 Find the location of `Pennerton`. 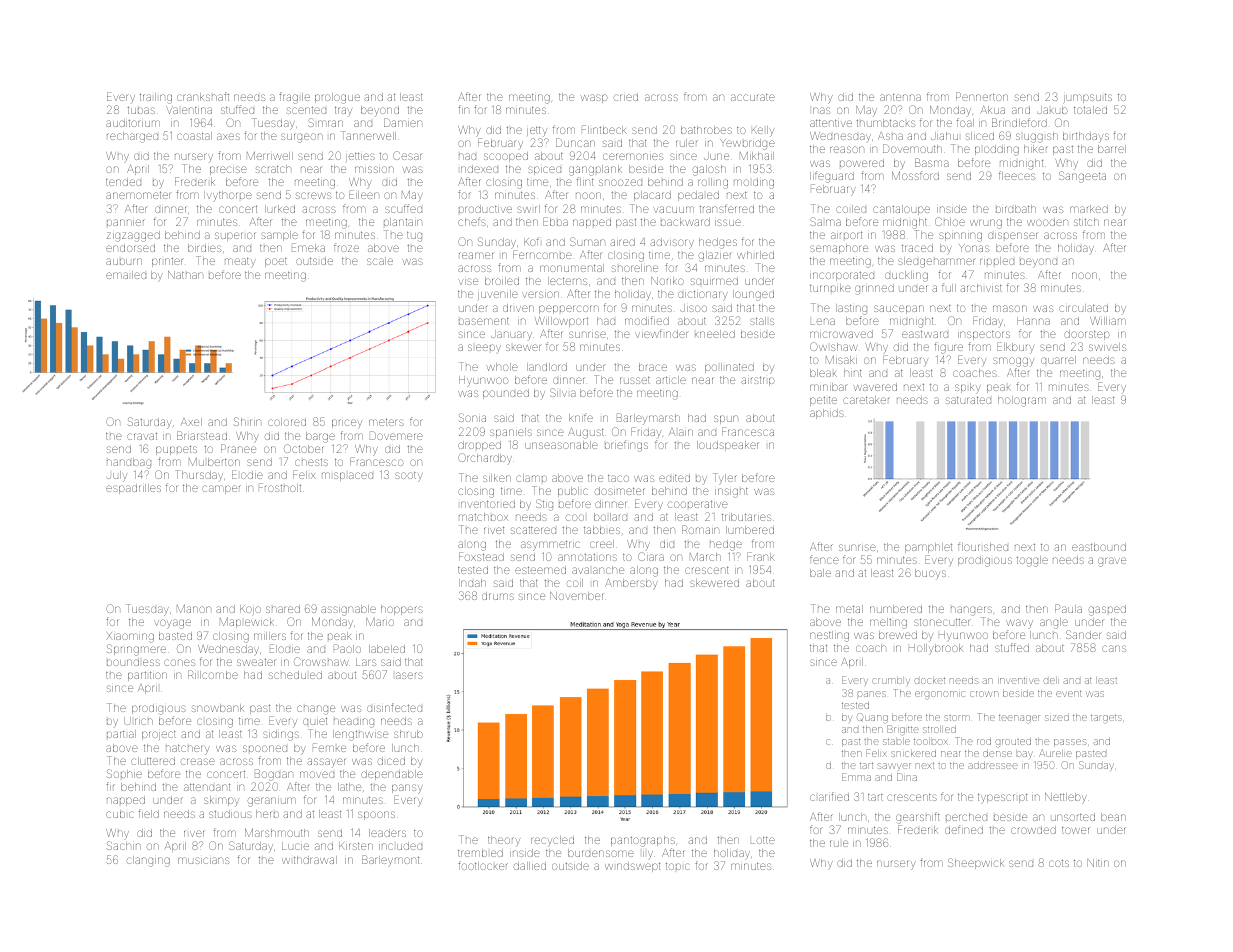

Pennerton is located at coordinates (982, 96).
